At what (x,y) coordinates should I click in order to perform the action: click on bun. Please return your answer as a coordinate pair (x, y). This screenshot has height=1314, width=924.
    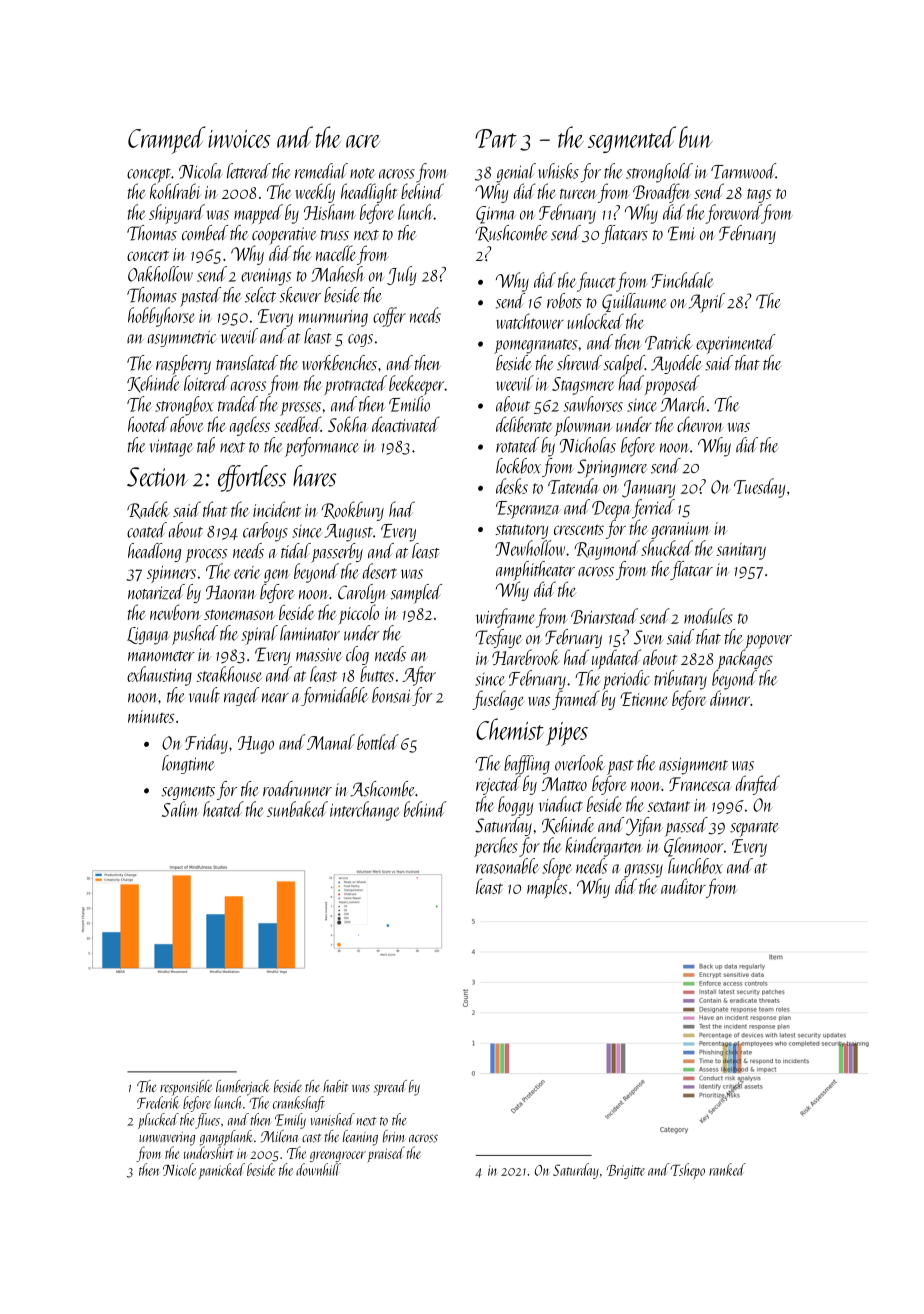
    Looking at the image, I should click on (696, 137).
